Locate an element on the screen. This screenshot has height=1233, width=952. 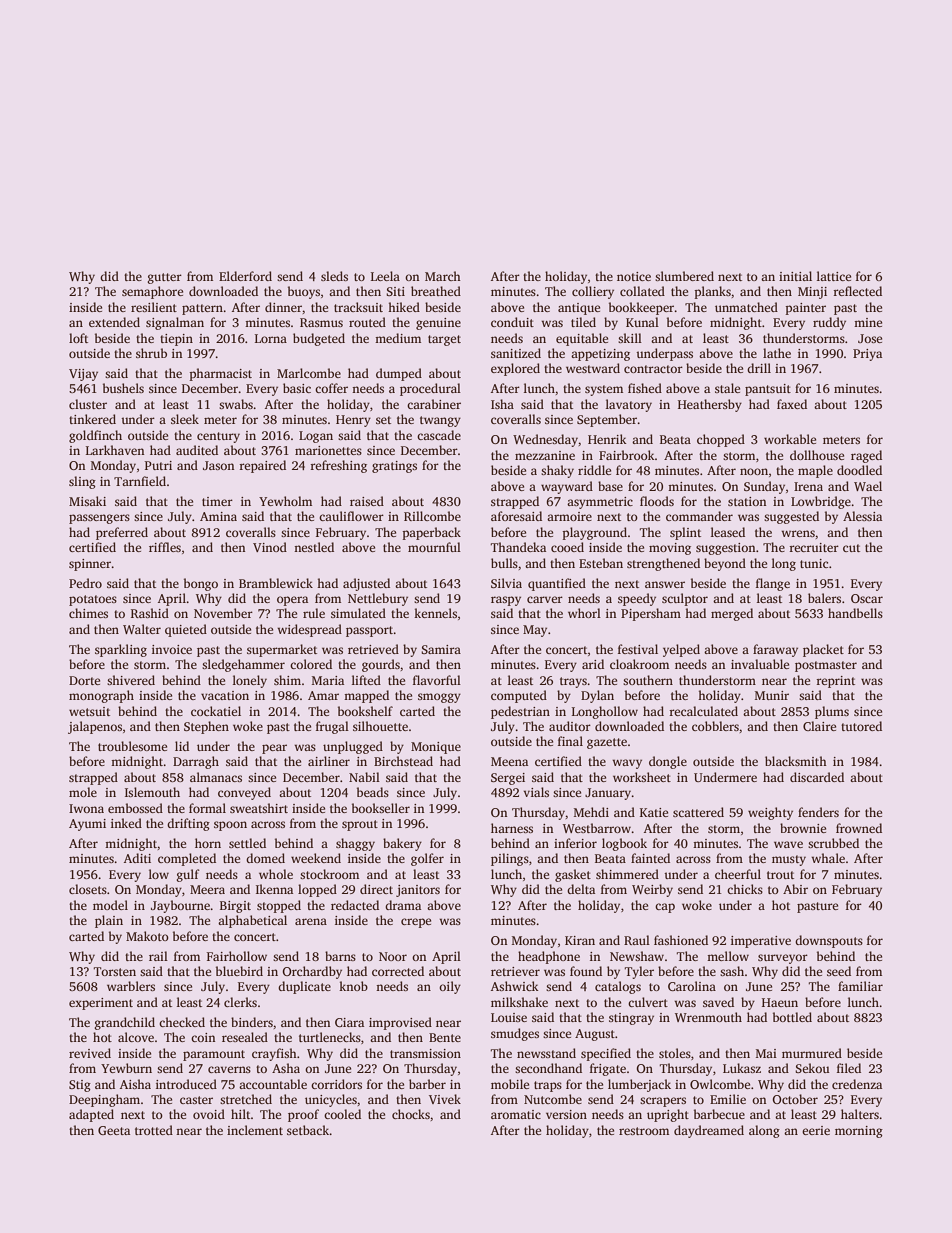
moving is located at coordinates (670, 549).
